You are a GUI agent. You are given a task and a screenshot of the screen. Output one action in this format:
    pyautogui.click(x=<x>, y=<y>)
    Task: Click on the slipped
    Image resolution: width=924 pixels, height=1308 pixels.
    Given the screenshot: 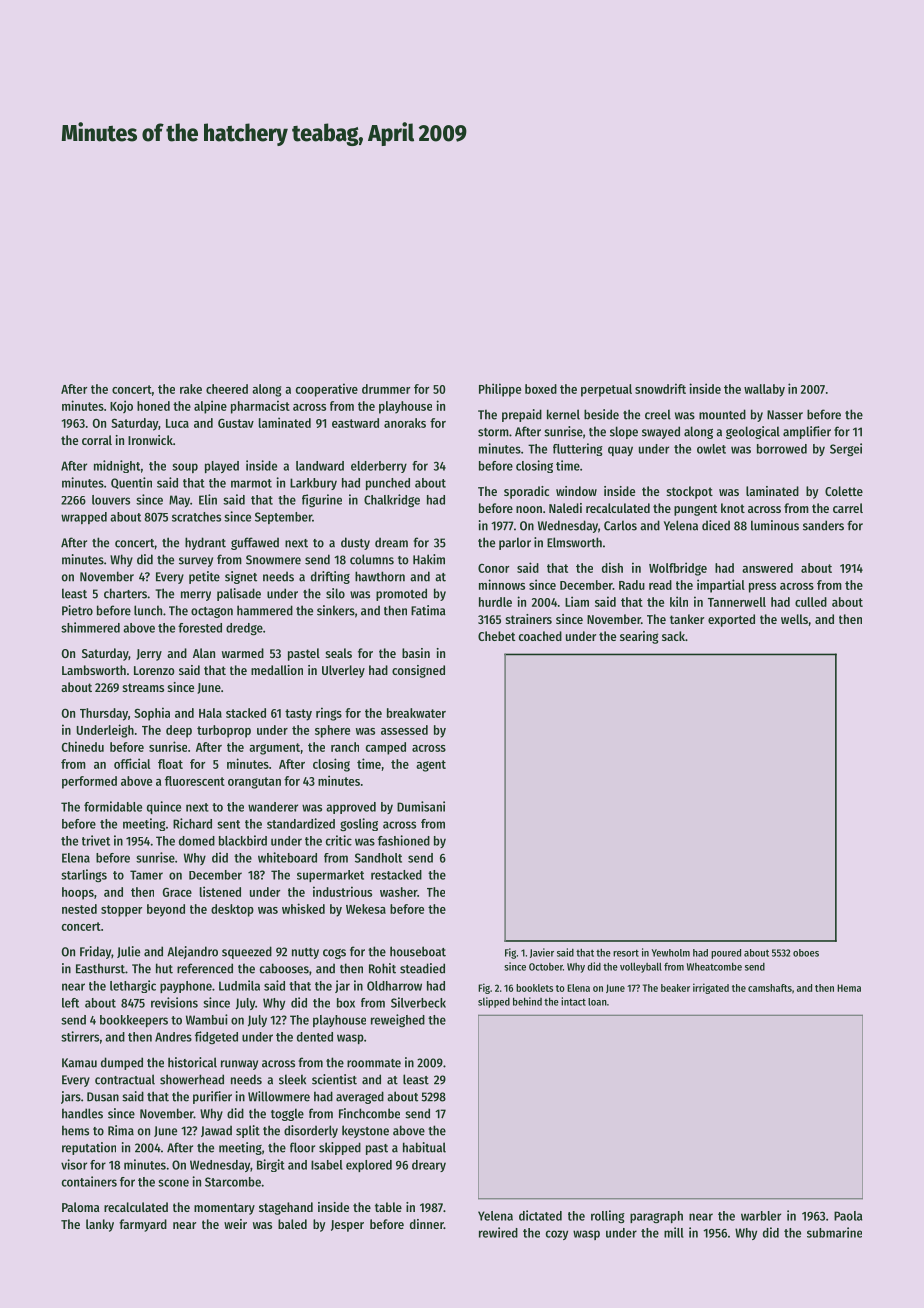 What is the action you would take?
    pyautogui.click(x=494, y=1002)
